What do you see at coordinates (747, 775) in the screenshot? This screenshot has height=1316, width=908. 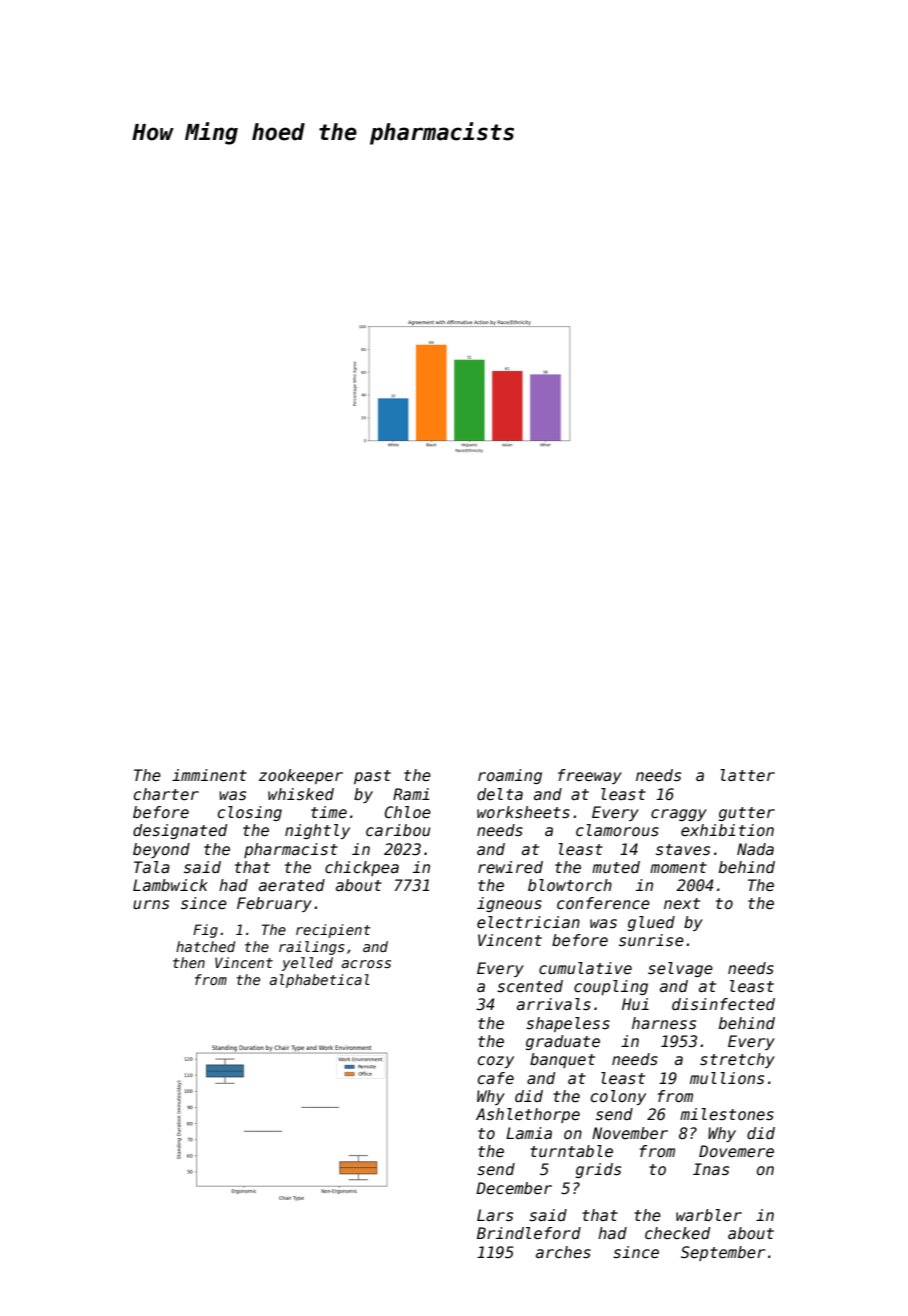 I see `latter` at bounding box center [747, 775].
